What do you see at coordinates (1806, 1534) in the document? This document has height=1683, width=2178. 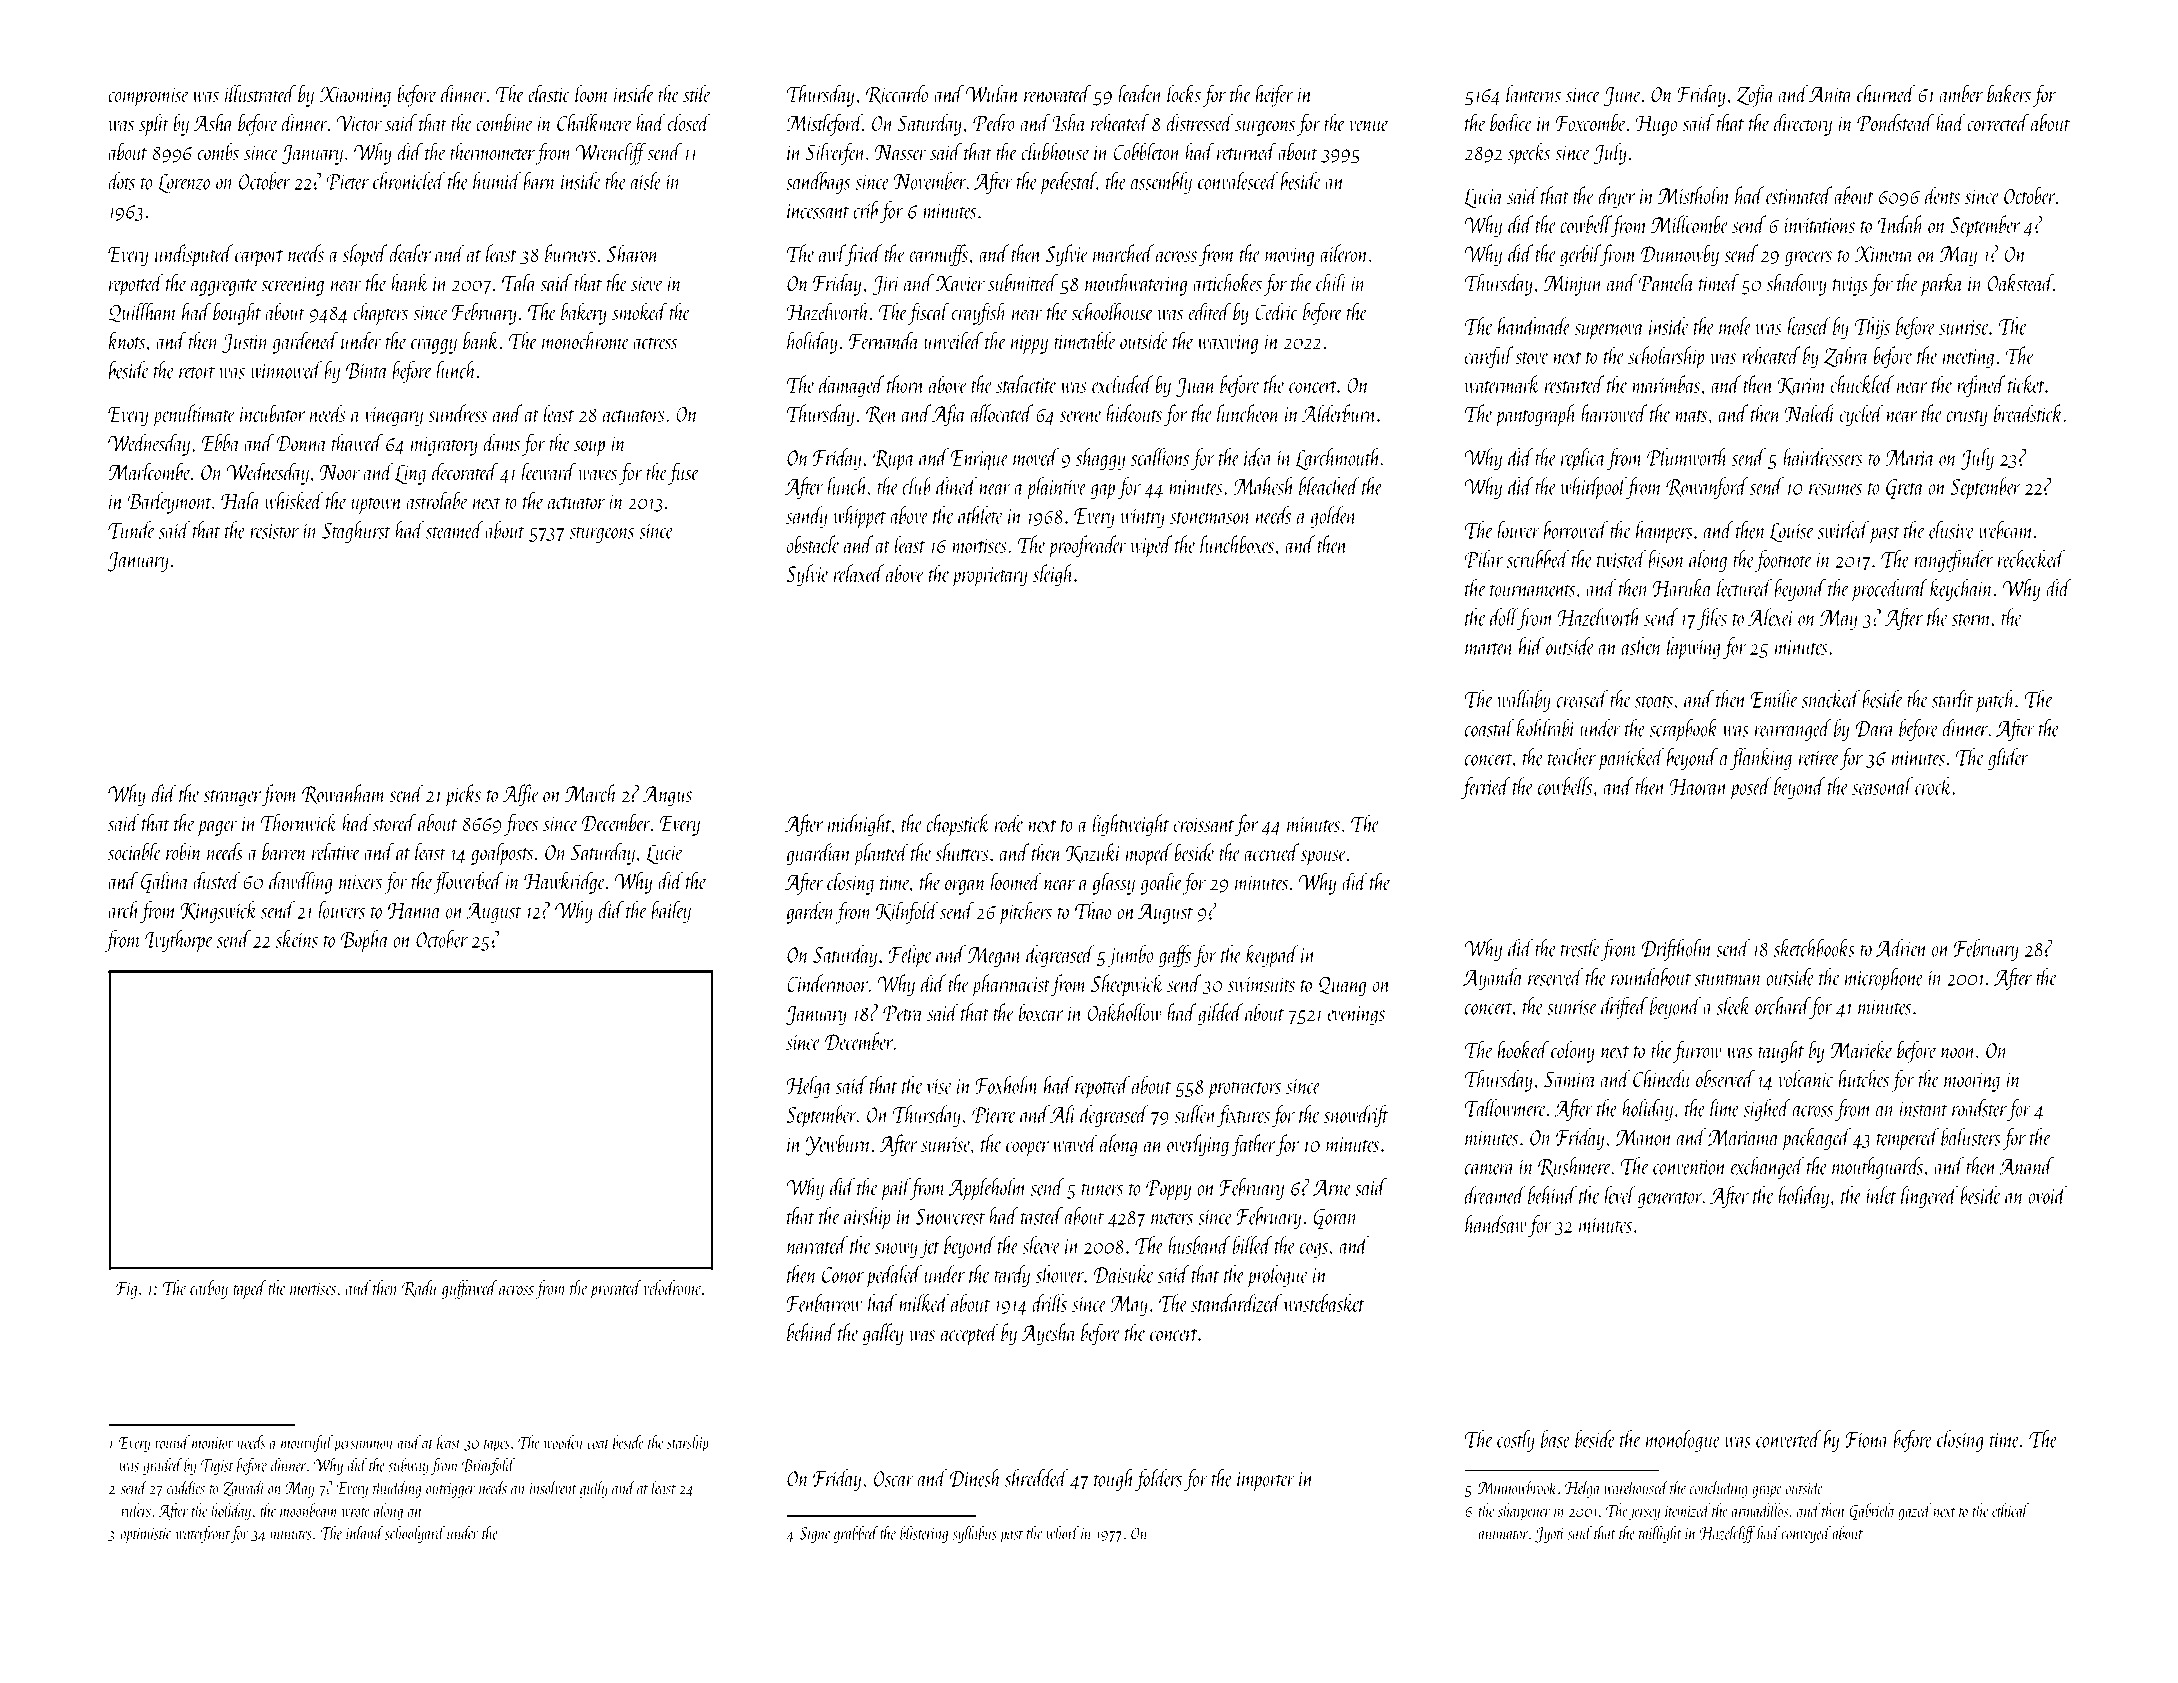 I see `conveyed` at bounding box center [1806, 1534].
